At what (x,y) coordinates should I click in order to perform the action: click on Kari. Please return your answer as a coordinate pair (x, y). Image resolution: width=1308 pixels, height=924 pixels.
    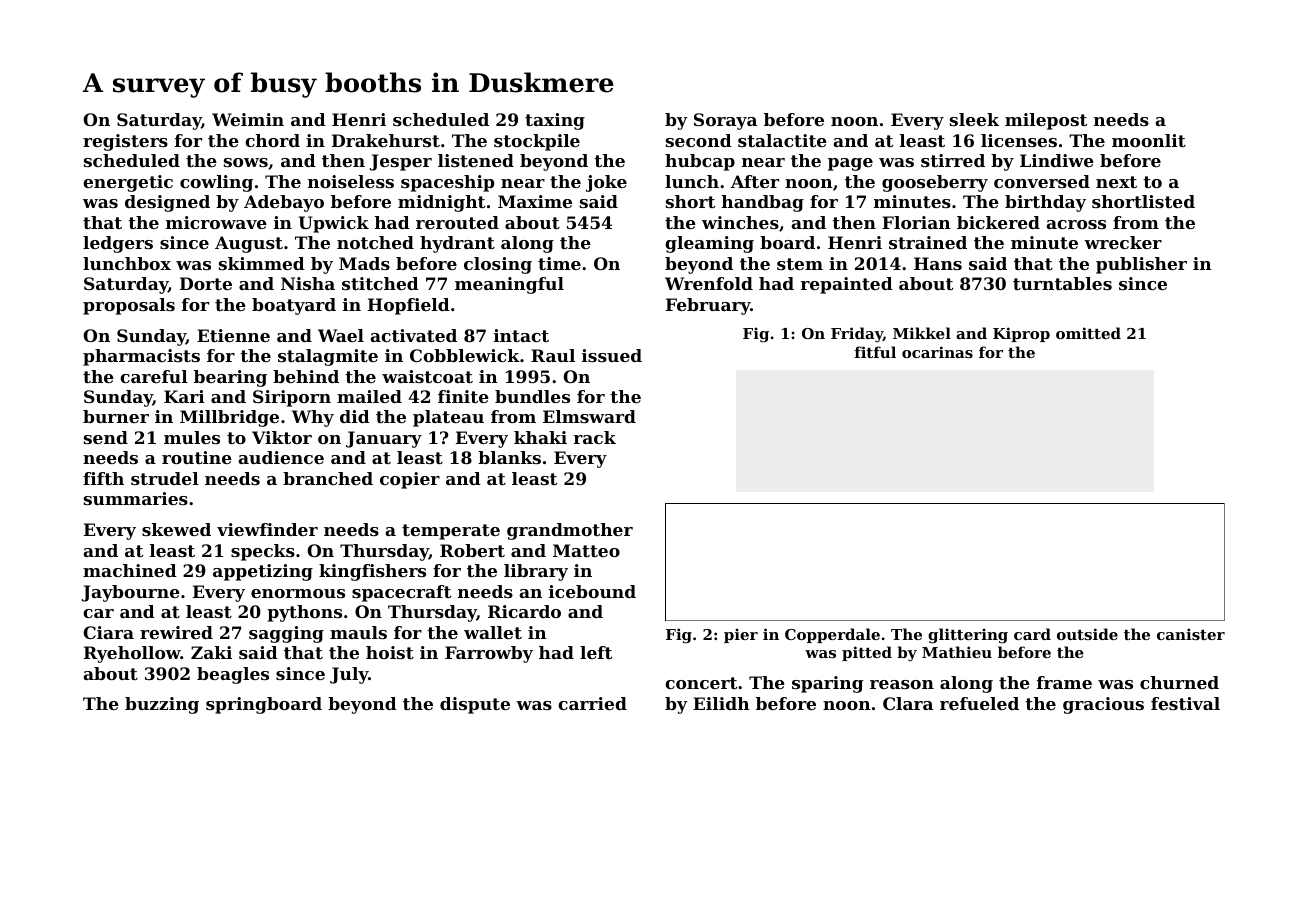
    Looking at the image, I should click on (184, 396).
